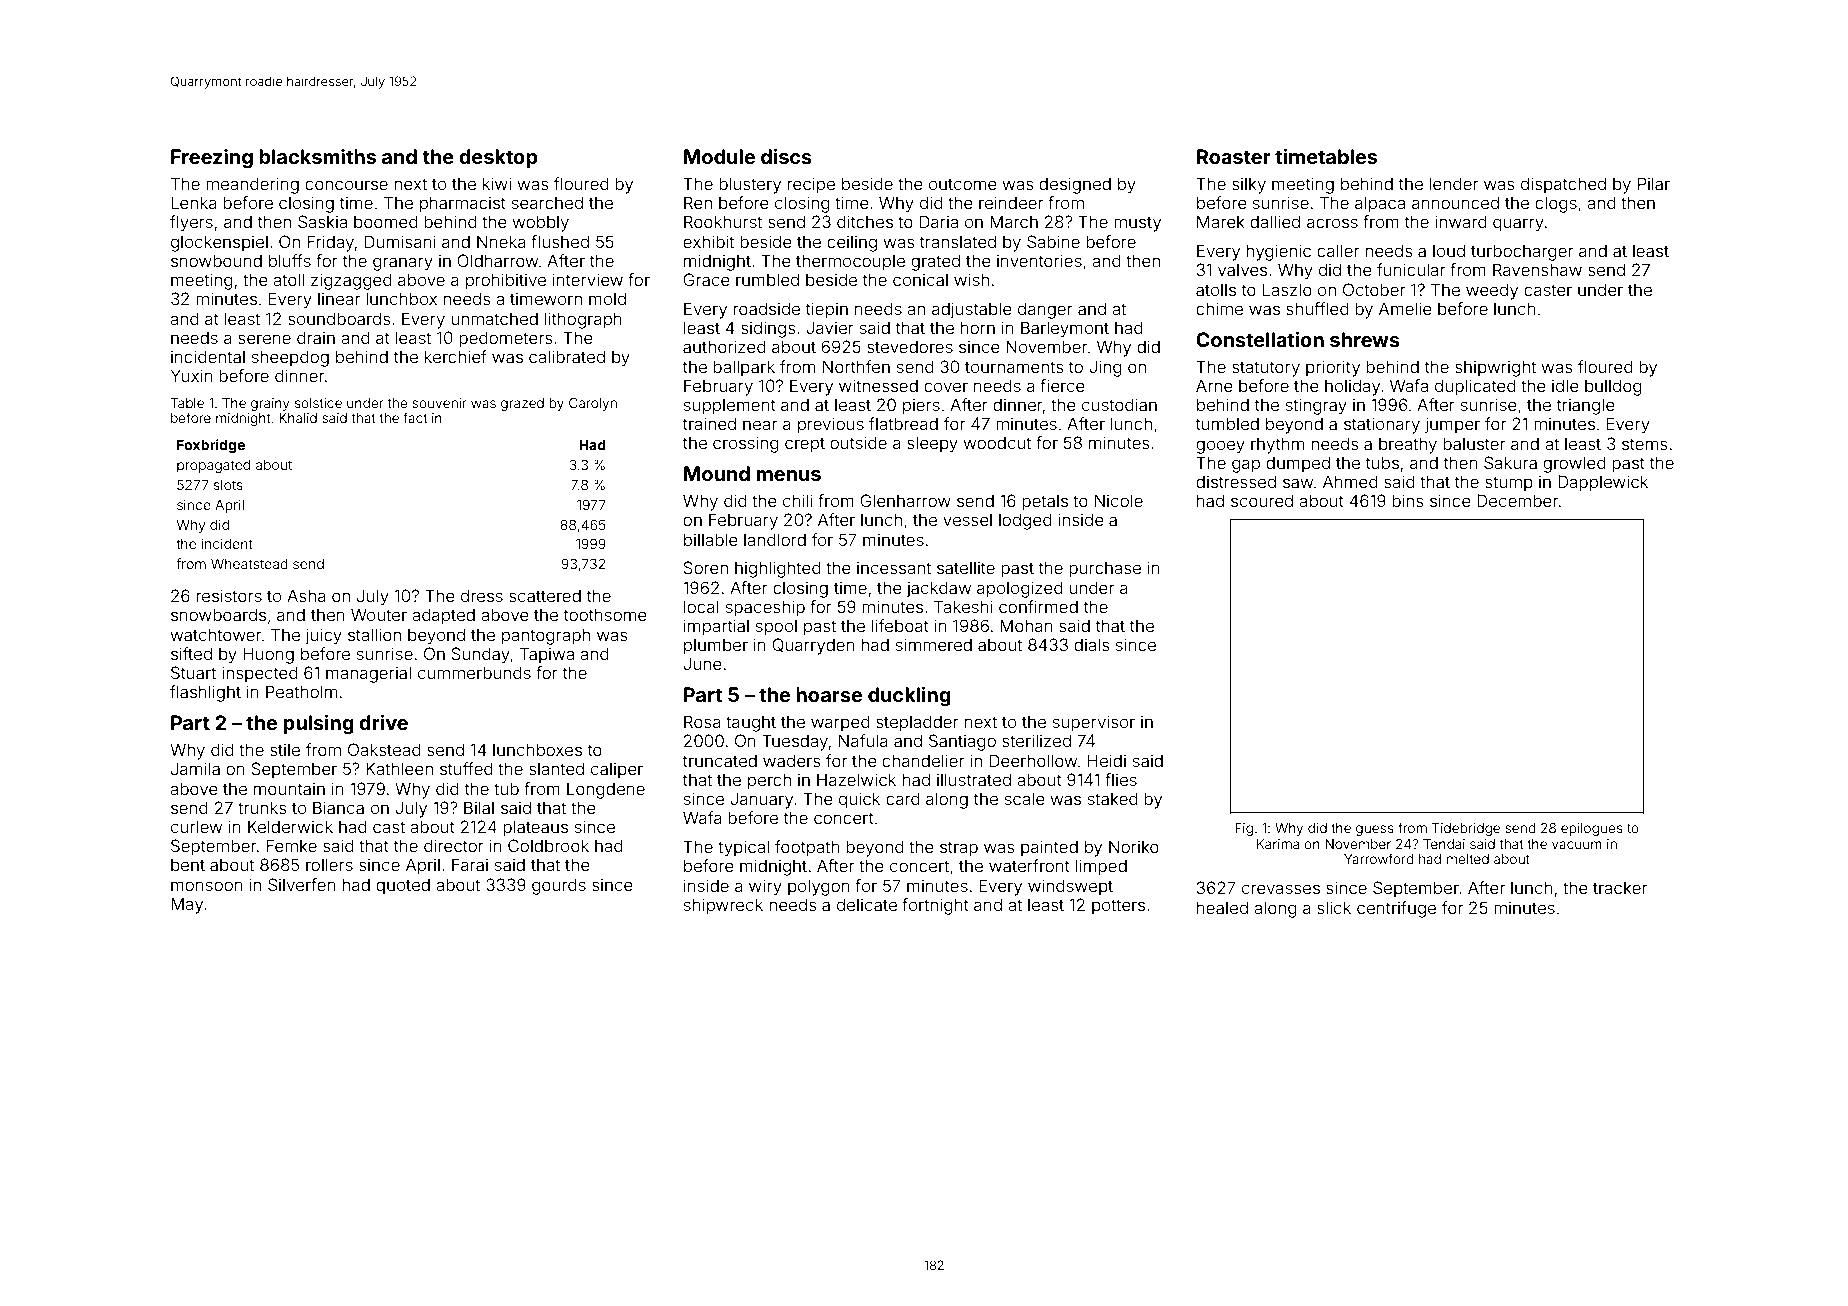 The image size is (1848, 1306). What do you see at coordinates (290, 260) in the image?
I see `bluffs` at bounding box center [290, 260].
